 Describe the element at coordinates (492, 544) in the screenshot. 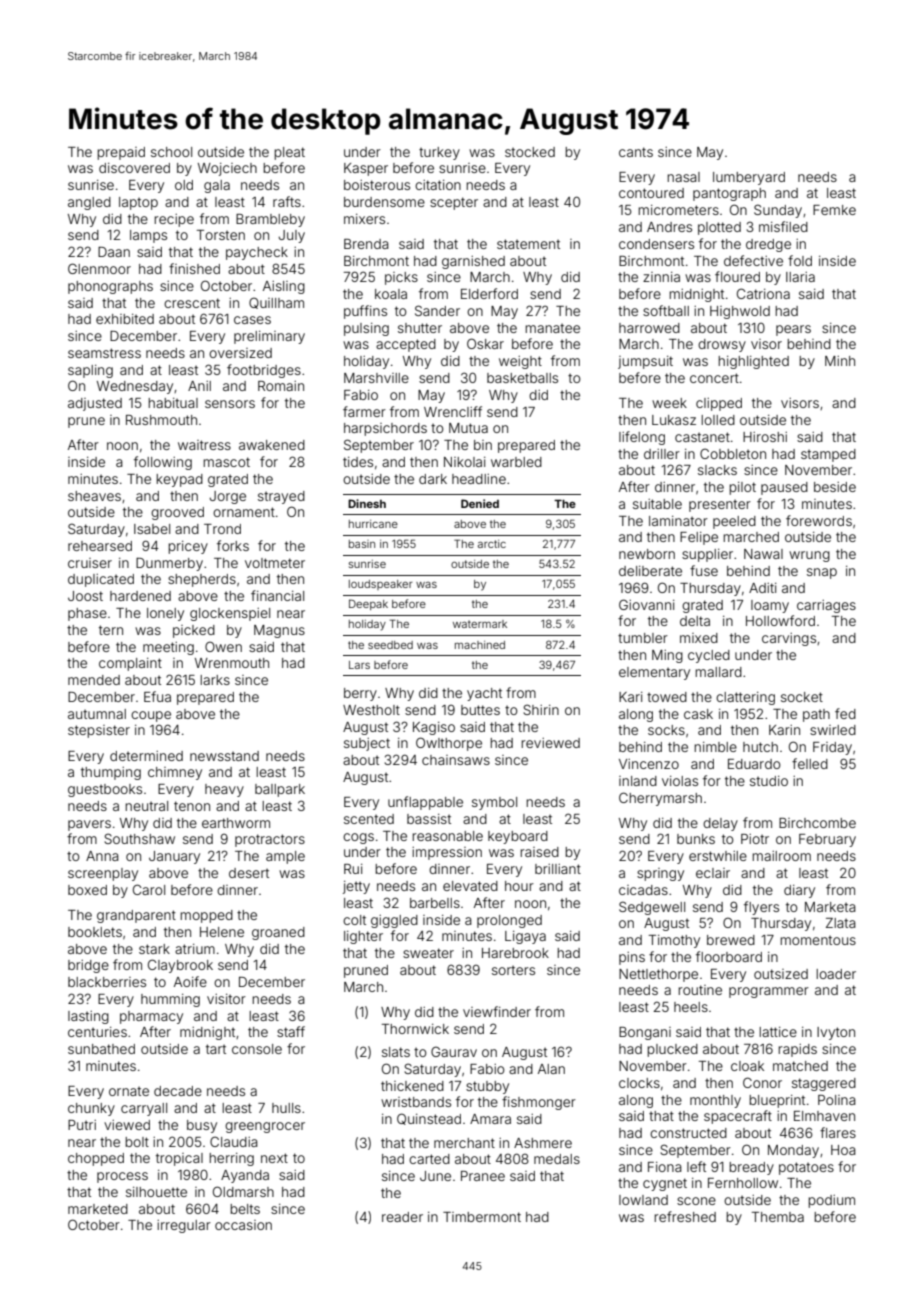

I see `arctic` at that location.
